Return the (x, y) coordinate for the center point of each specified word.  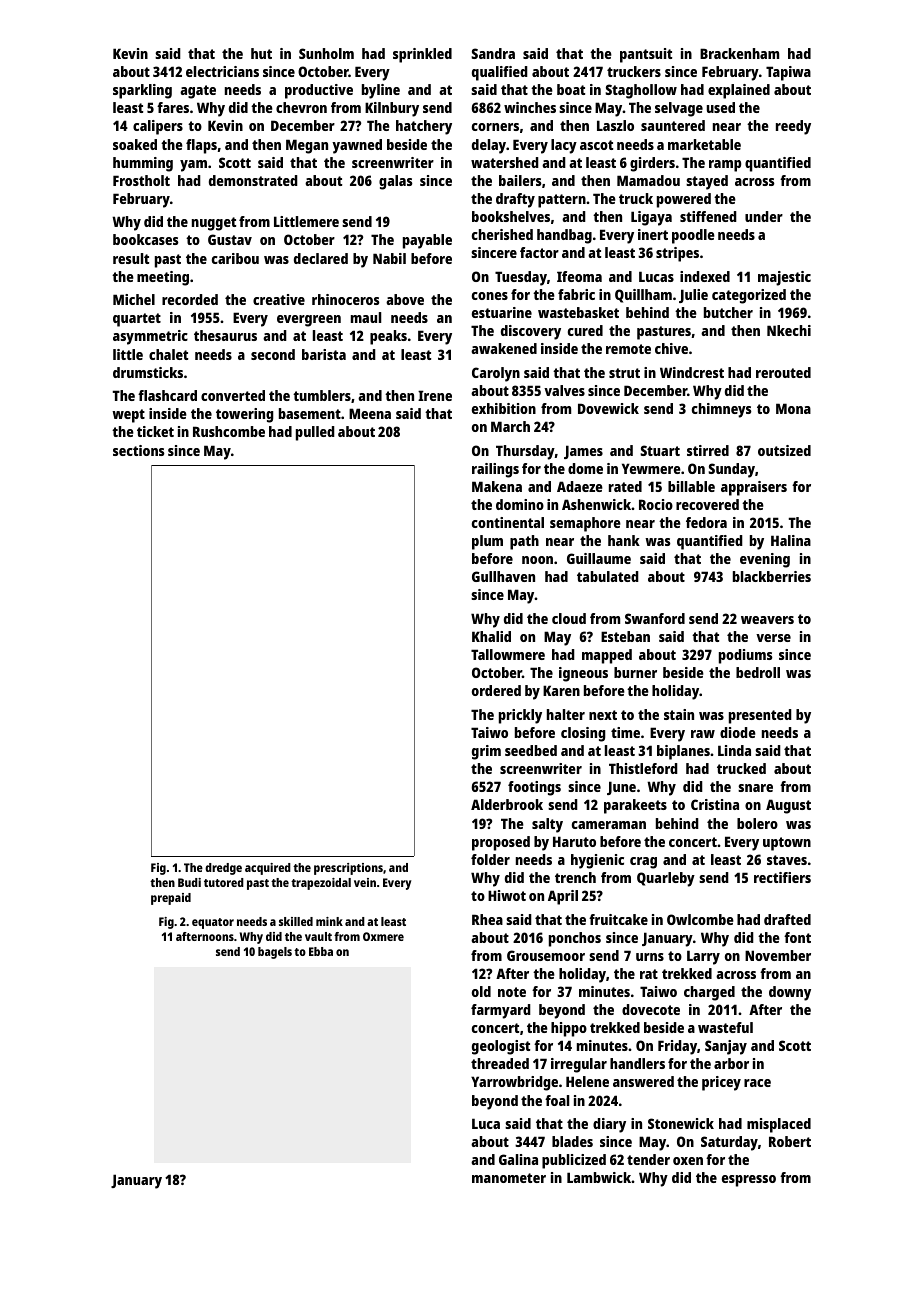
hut (261, 53)
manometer (509, 1178)
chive (671, 348)
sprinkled (422, 55)
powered (684, 200)
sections (139, 450)
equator (213, 923)
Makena (497, 486)
